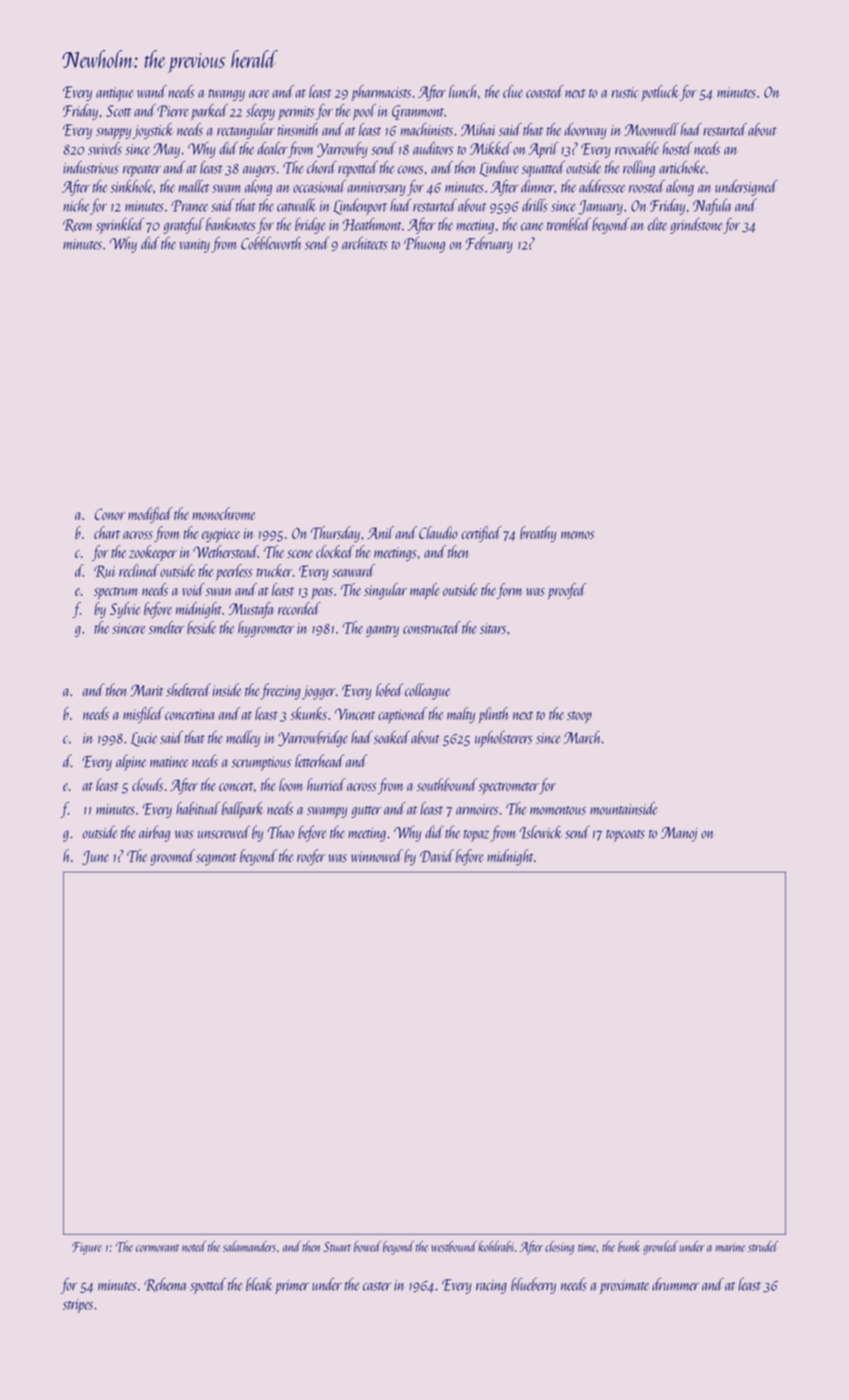  What do you see at coordinates (243, 739) in the document?
I see `medley` at bounding box center [243, 739].
